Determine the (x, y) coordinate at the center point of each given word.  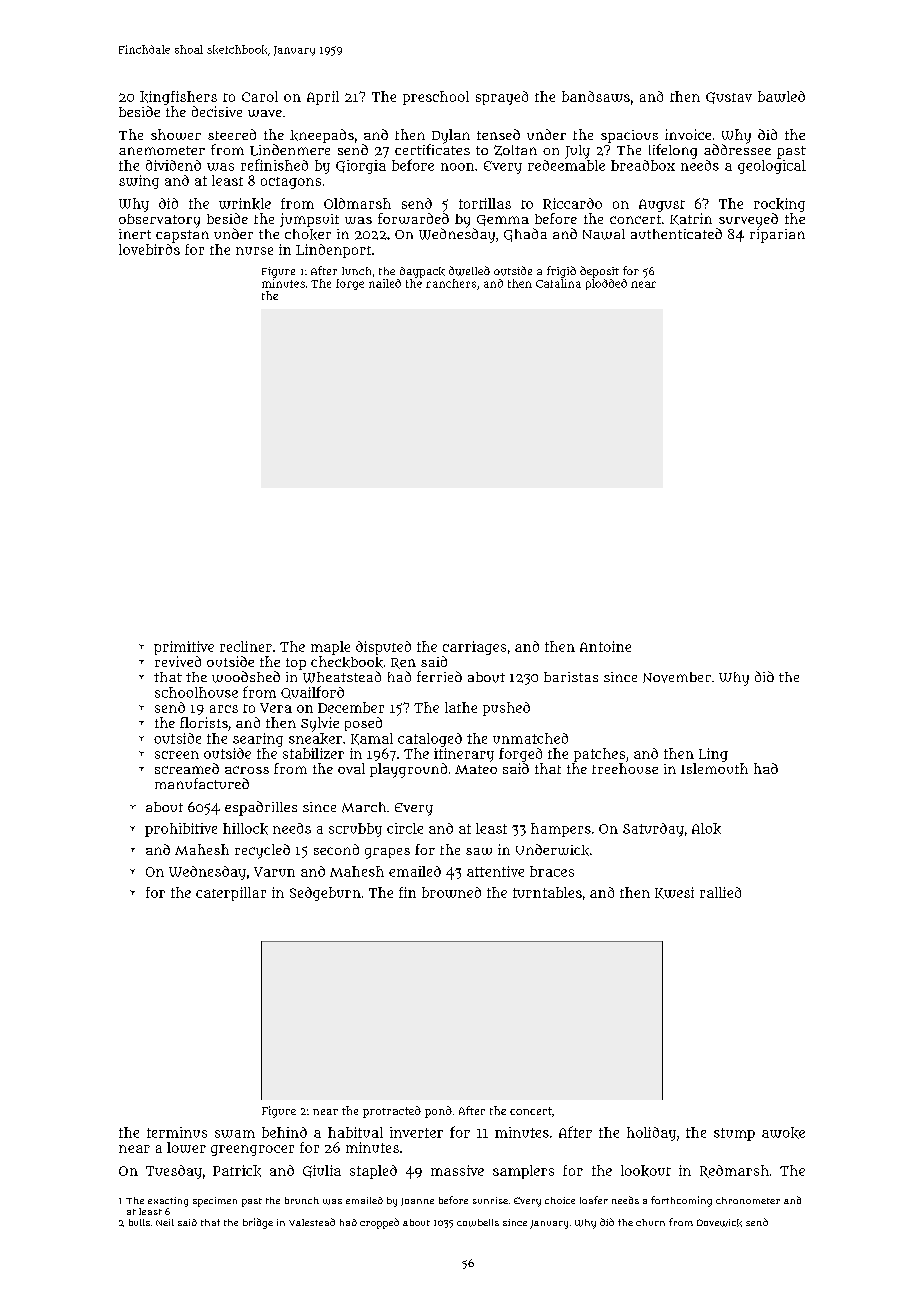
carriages (474, 648)
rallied (720, 892)
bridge (258, 1223)
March (364, 807)
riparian (777, 236)
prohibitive (181, 830)
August (662, 205)
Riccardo (572, 204)
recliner (246, 646)
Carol (260, 96)
